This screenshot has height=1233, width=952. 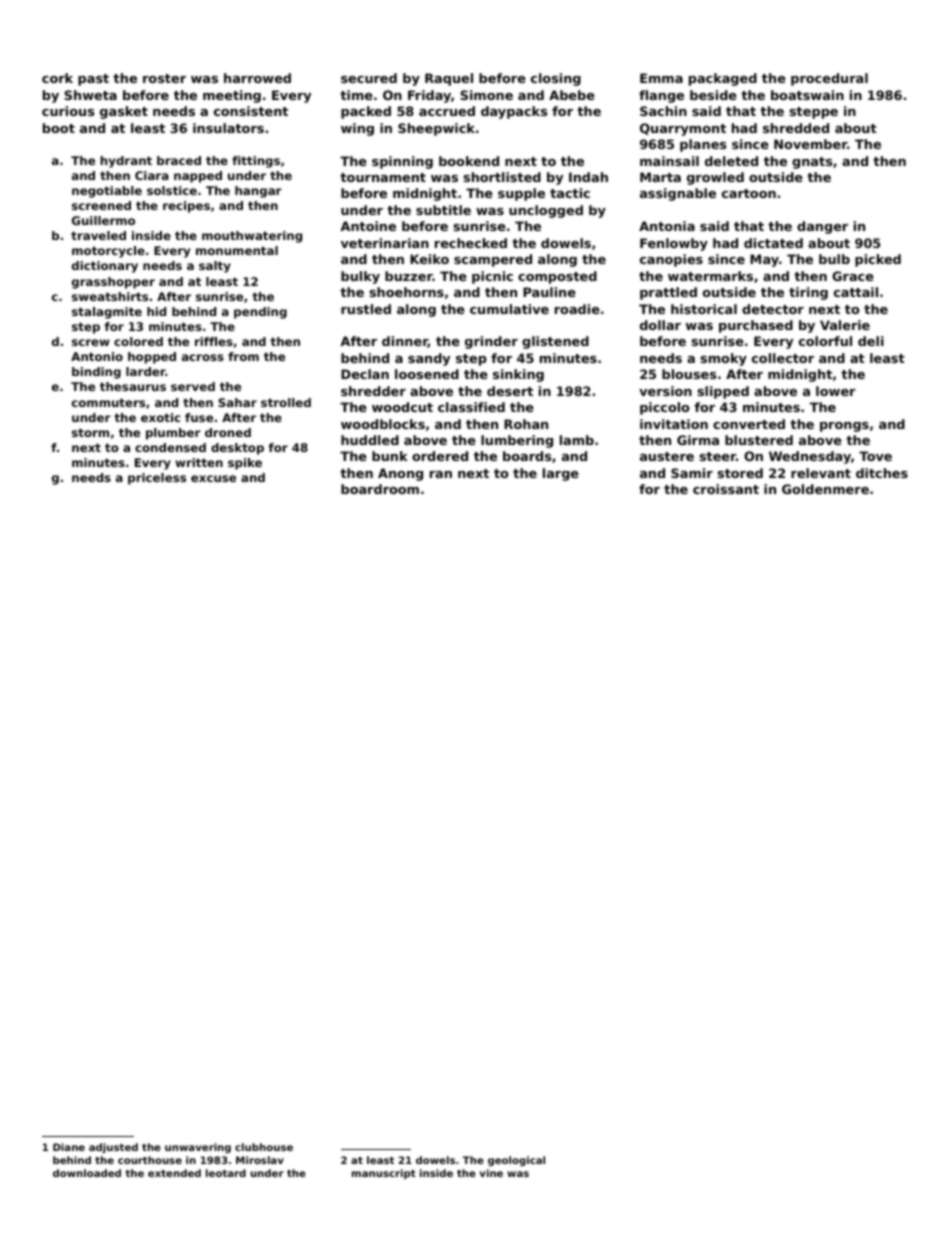 What do you see at coordinates (69, 1147) in the screenshot?
I see `Diane` at bounding box center [69, 1147].
